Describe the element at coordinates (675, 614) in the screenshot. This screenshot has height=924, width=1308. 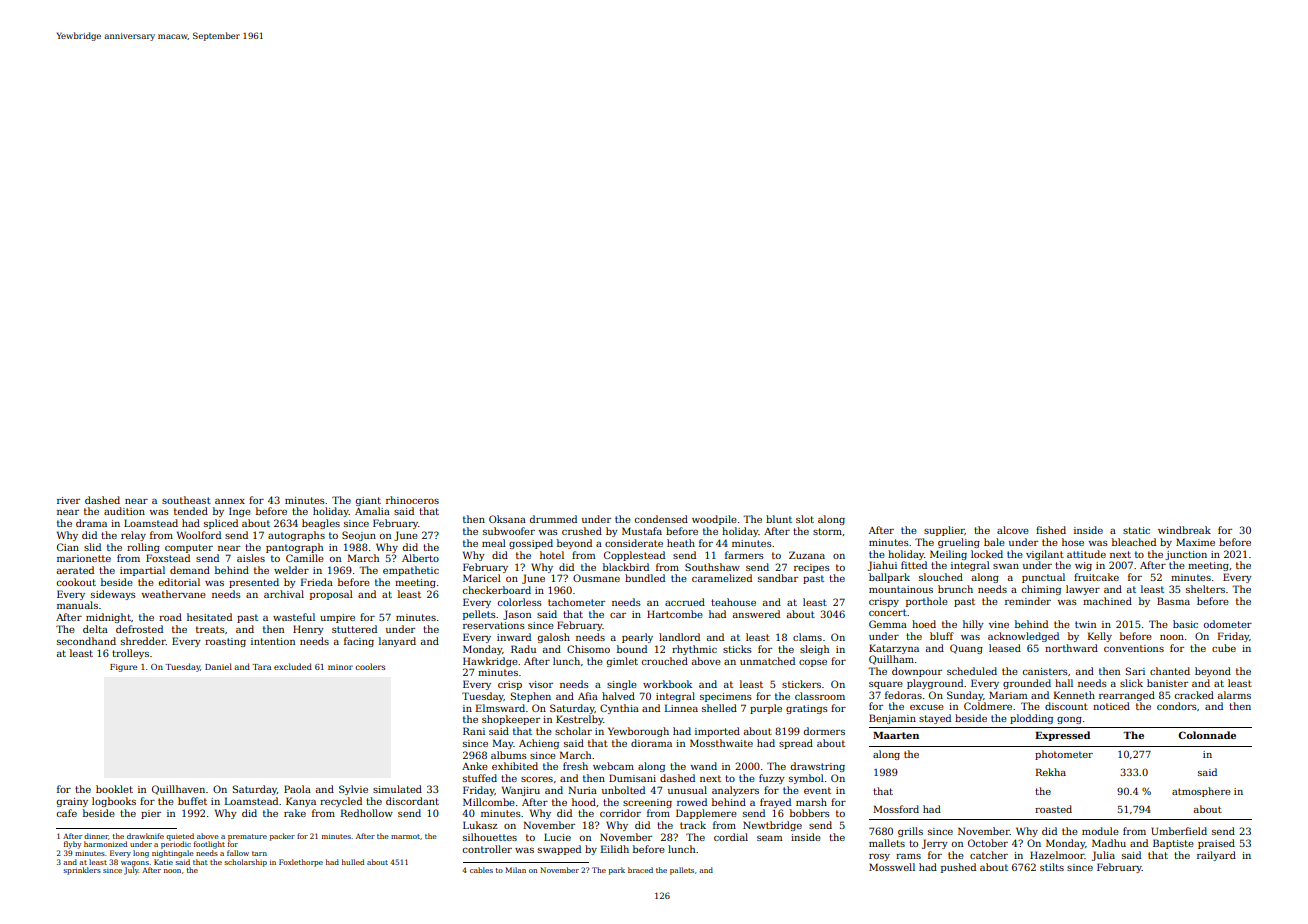
I see `Hartcombe` at that location.
